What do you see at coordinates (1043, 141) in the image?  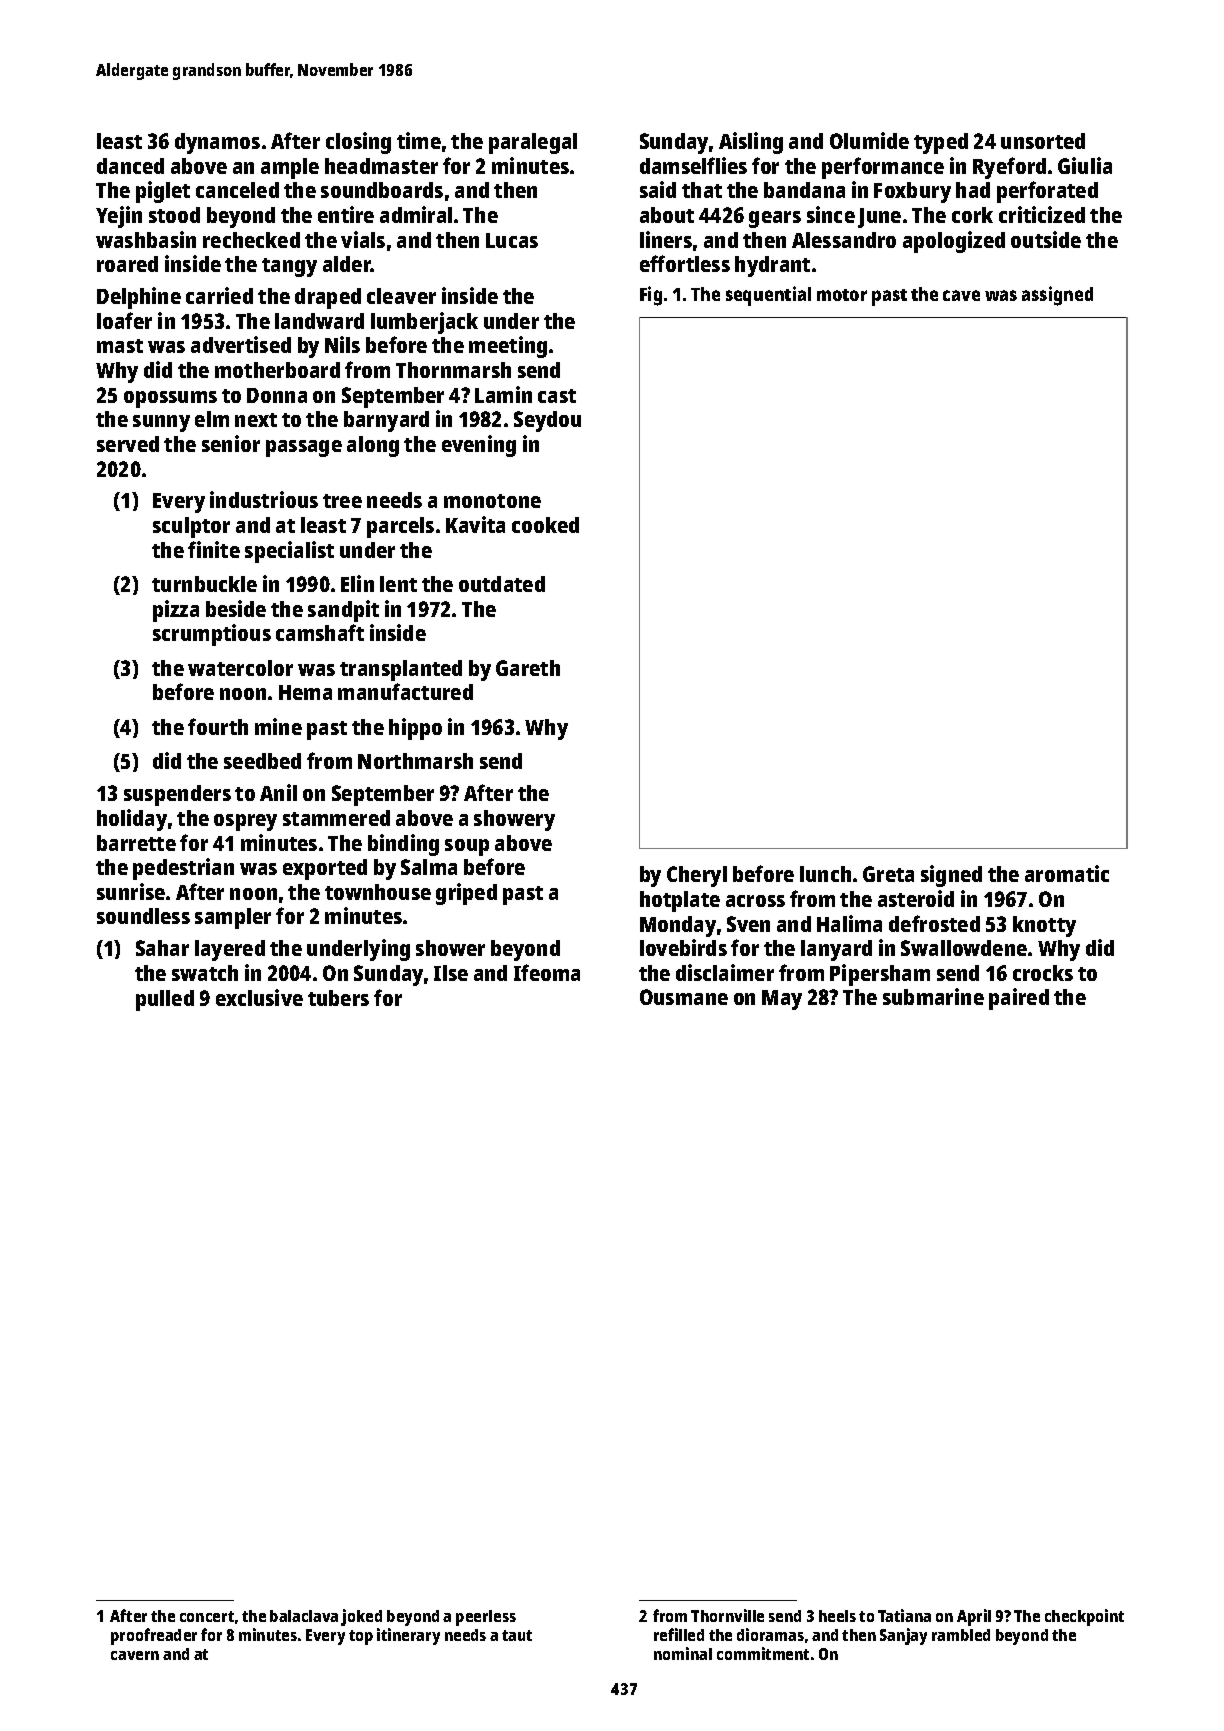 I see `unsorted` at bounding box center [1043, 141].
